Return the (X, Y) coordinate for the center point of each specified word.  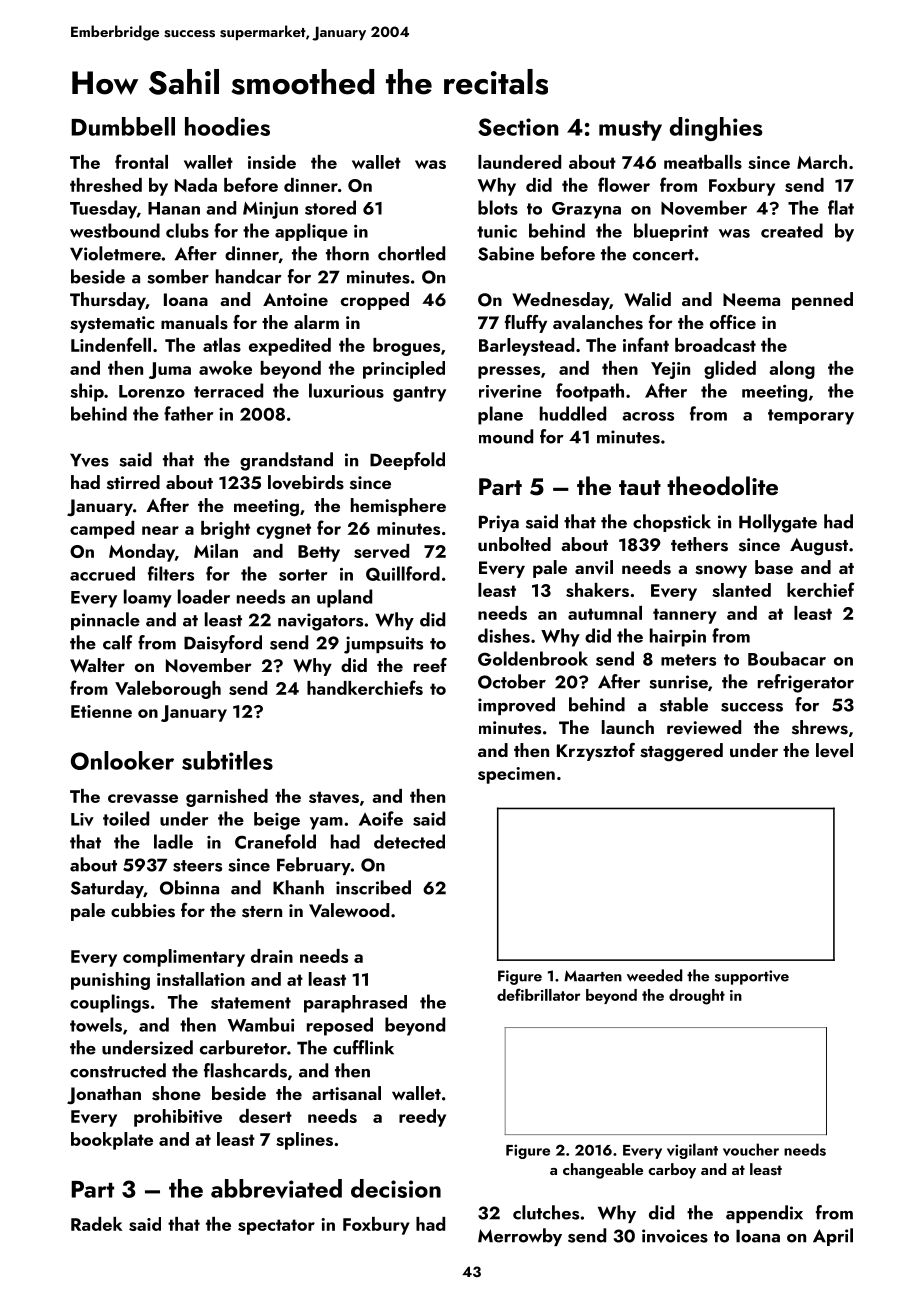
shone (176, 1093)
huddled (573, 413)
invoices (675, 1236)
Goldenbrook (533, 658)
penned (822, 301)
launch (628, 727)
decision (396, 1188)
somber (178, 276)
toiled (126, 818)
